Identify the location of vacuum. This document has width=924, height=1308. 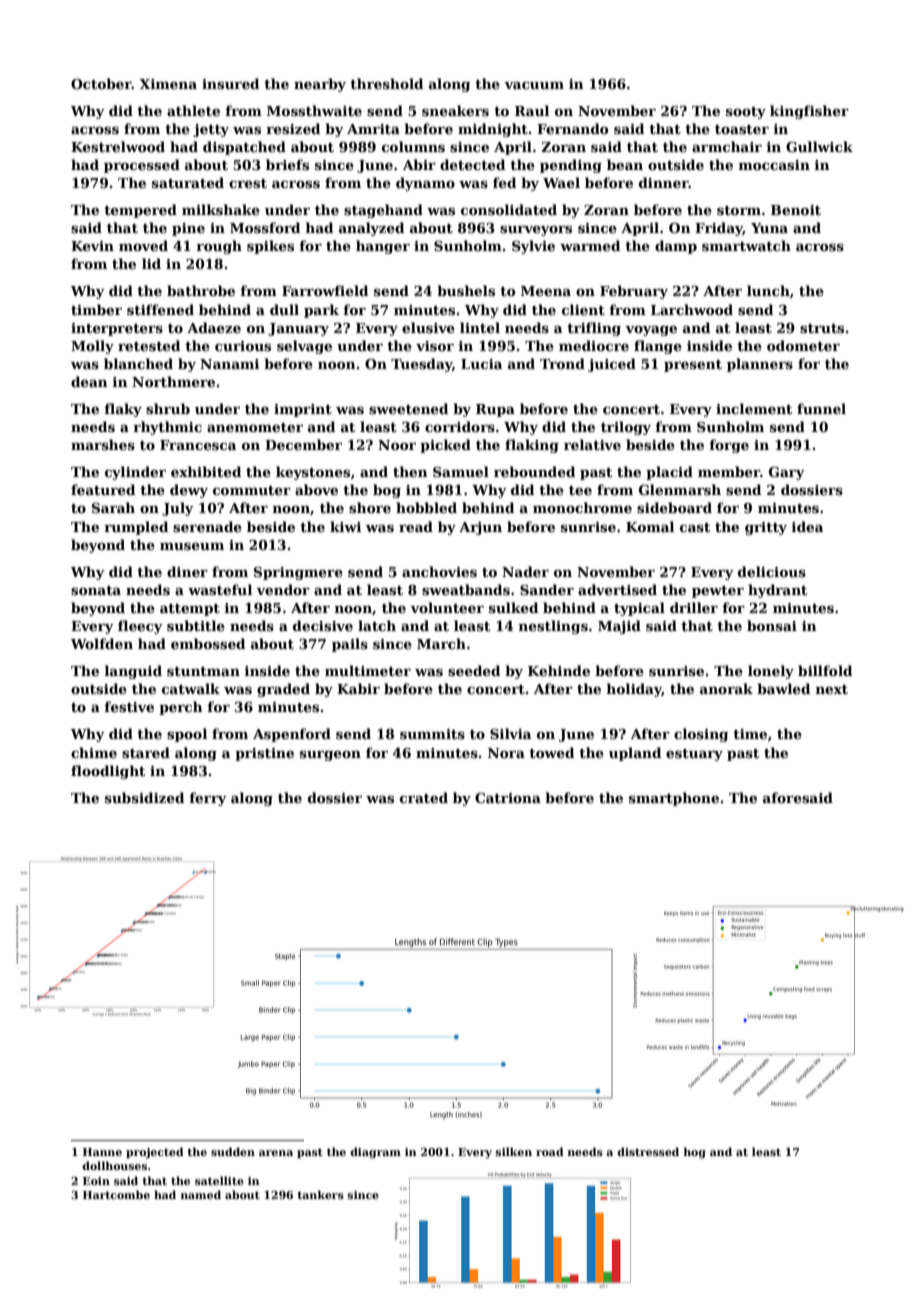
(534, 85).
